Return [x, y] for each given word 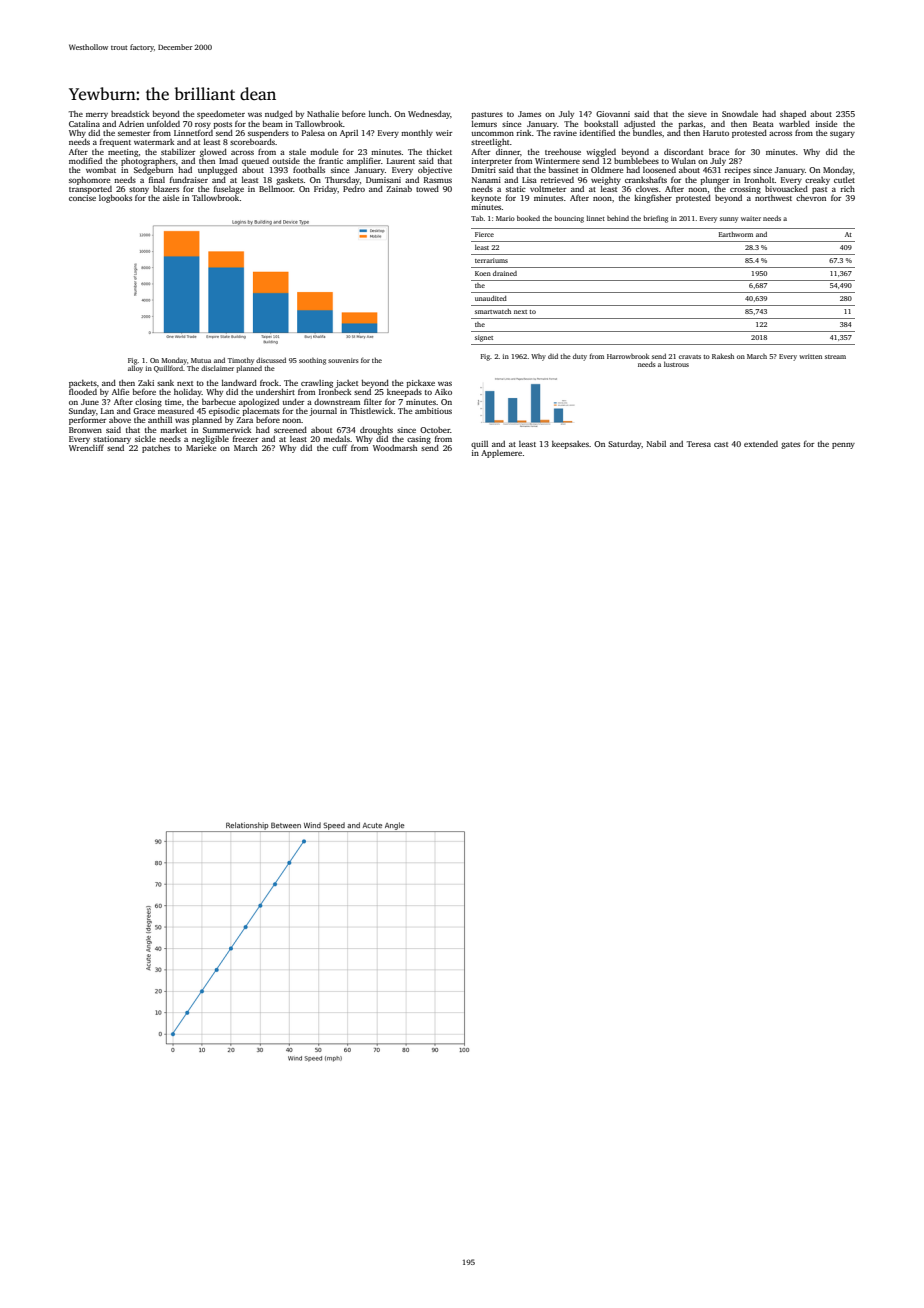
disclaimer [217, 368]
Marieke [201, 448]
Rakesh [723, 356]
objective [435, 171]
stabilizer [178, 152]
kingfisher [653, 199]
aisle [171, 198]
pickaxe [420, 384]
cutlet [844, 180]
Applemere [501, 454]
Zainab [399, 189]
